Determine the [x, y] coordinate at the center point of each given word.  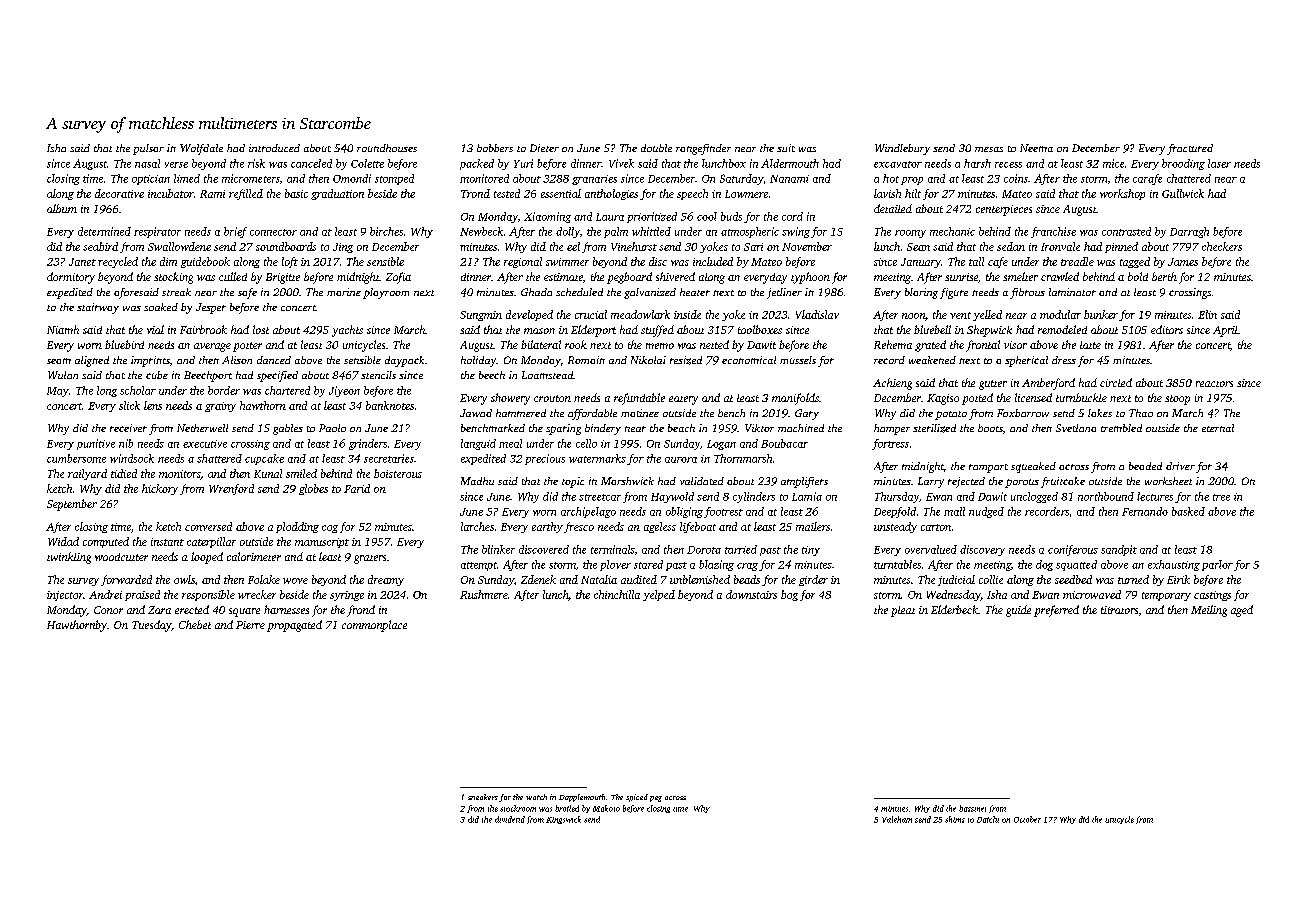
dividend [510, 819]
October [1027, 819]
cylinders [754, 497]
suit [786, 148]
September [72, 505]
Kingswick [563, 820]
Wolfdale [201, 149]
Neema [1036, 148]
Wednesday [954, 595]
